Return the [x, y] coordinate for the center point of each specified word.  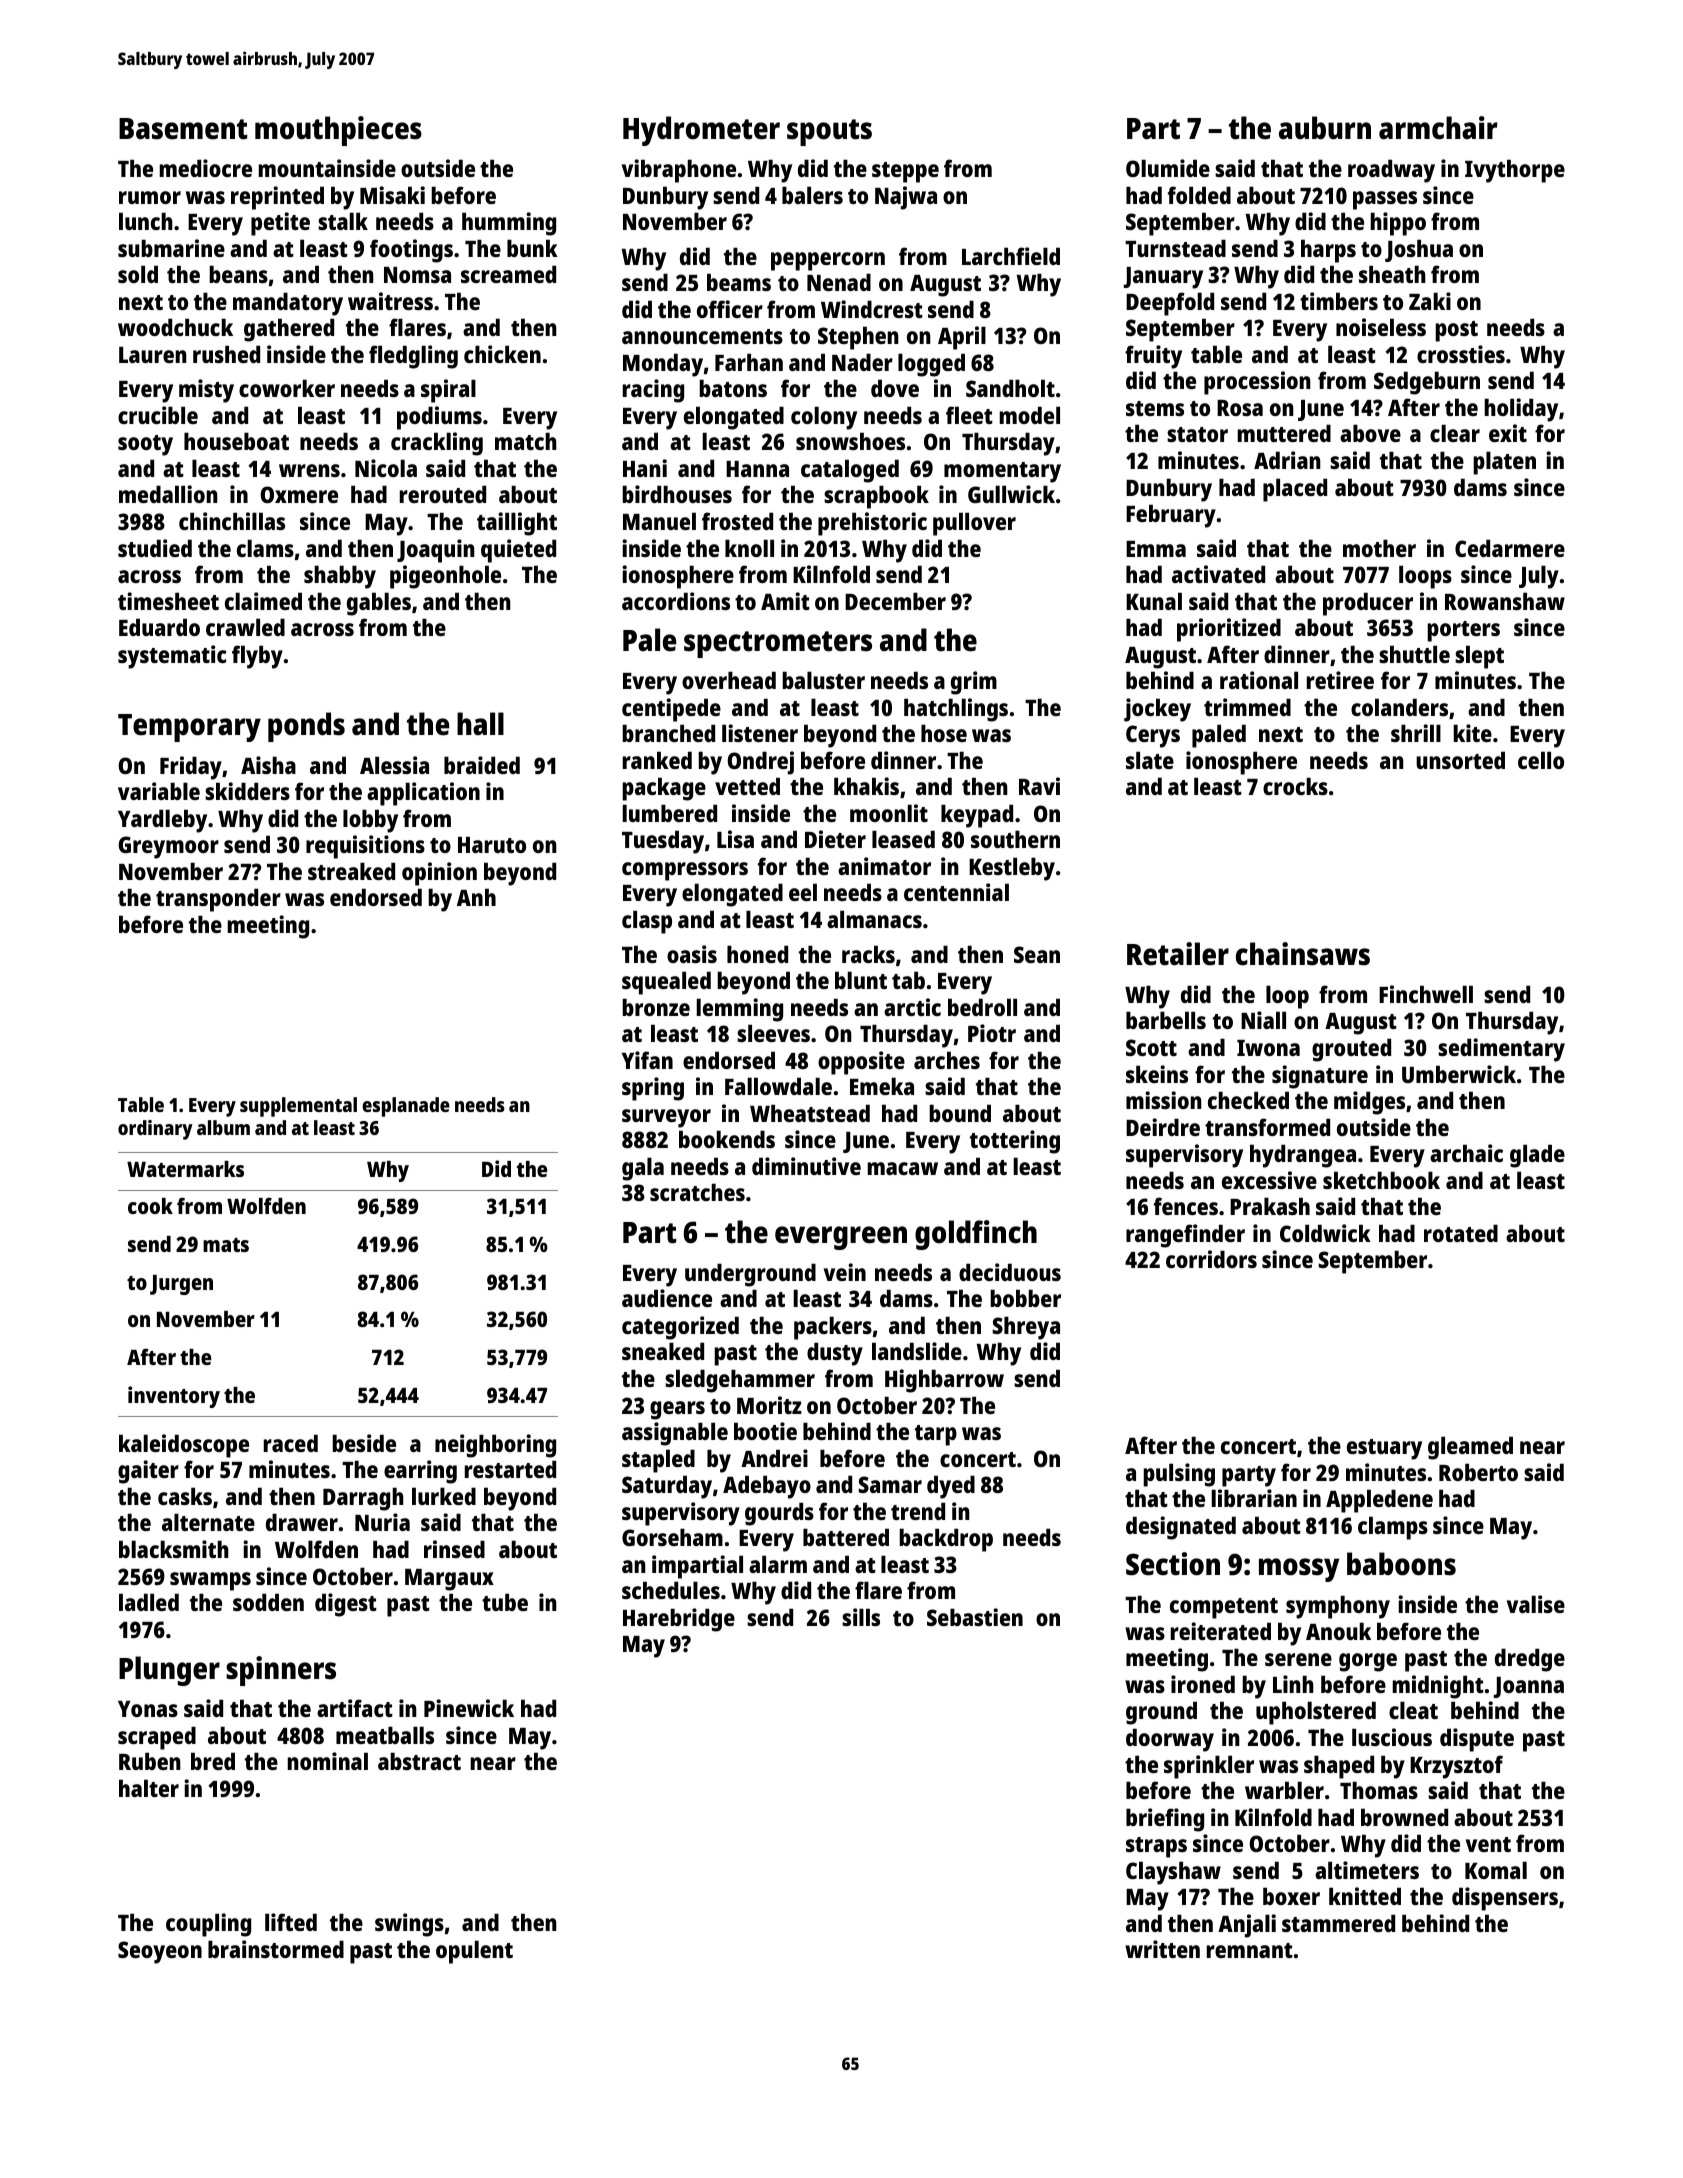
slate [1150, 760]
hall [480, 724]
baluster [823, 680]
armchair [1438, 128]
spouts [829, 132]
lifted [291, 1922]
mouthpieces [338, 131]
